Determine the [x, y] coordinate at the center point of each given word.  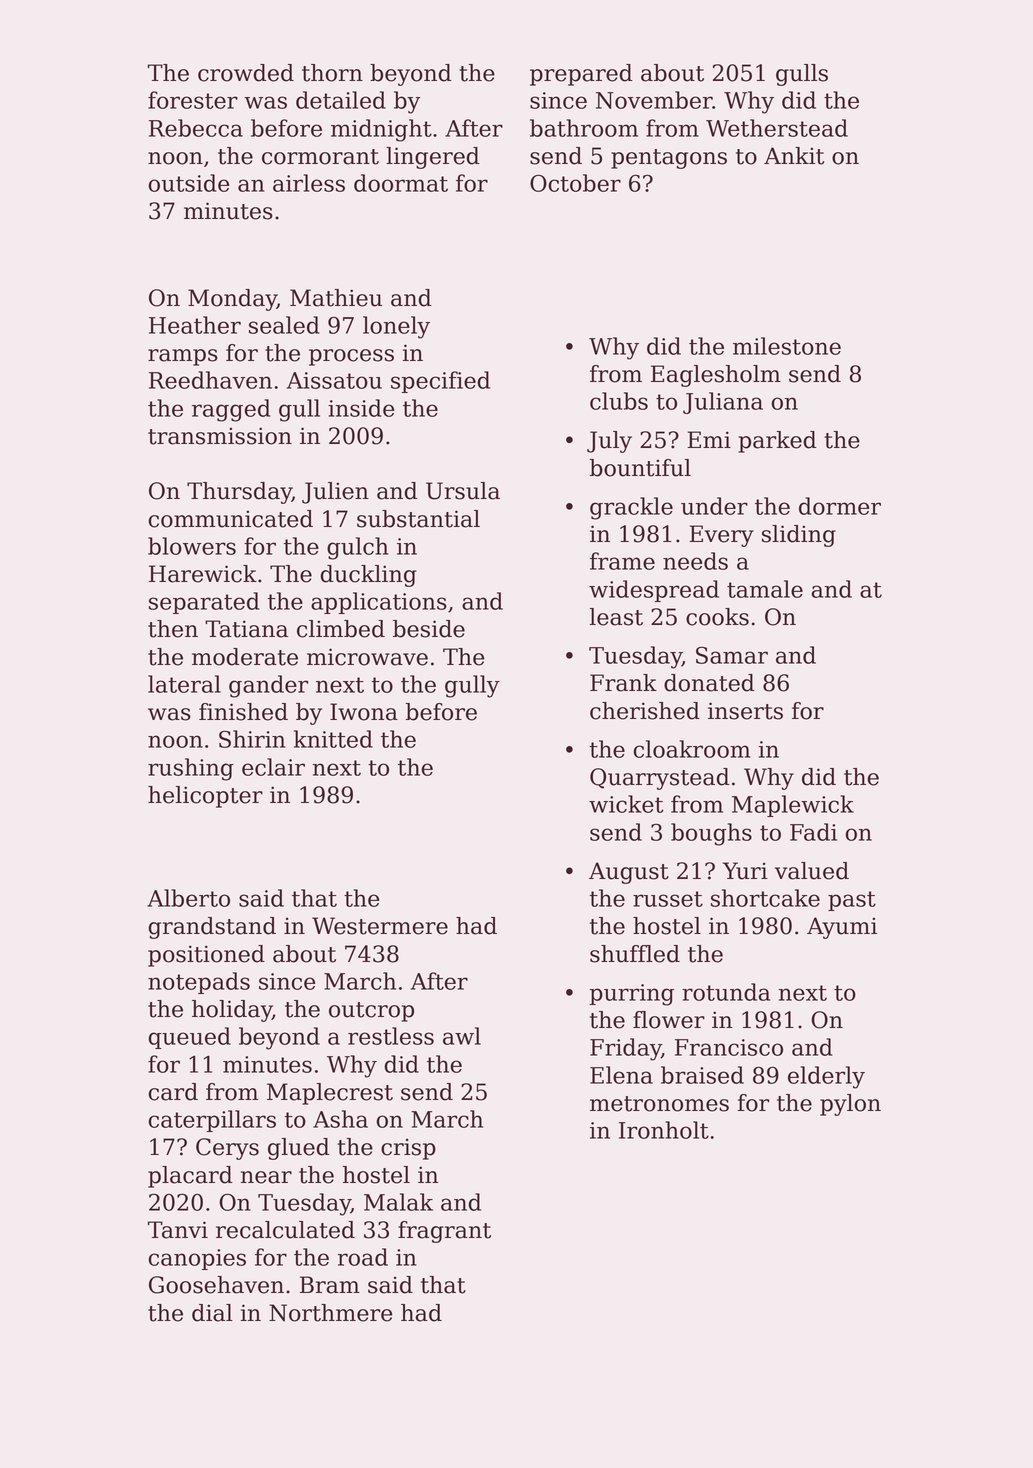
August [629, 873]
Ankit [794, 156]
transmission [220, 436]
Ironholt [664, 1130]
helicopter [205, 797]
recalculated [285, 1230]
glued [299, 1149]
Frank [623, 683]
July [609, 442]
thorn [332, 73]
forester [193, 100]
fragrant [444, 1232]
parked [777, 442]
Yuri [745, 871]
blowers [192, 546]
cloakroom [691, 749]
